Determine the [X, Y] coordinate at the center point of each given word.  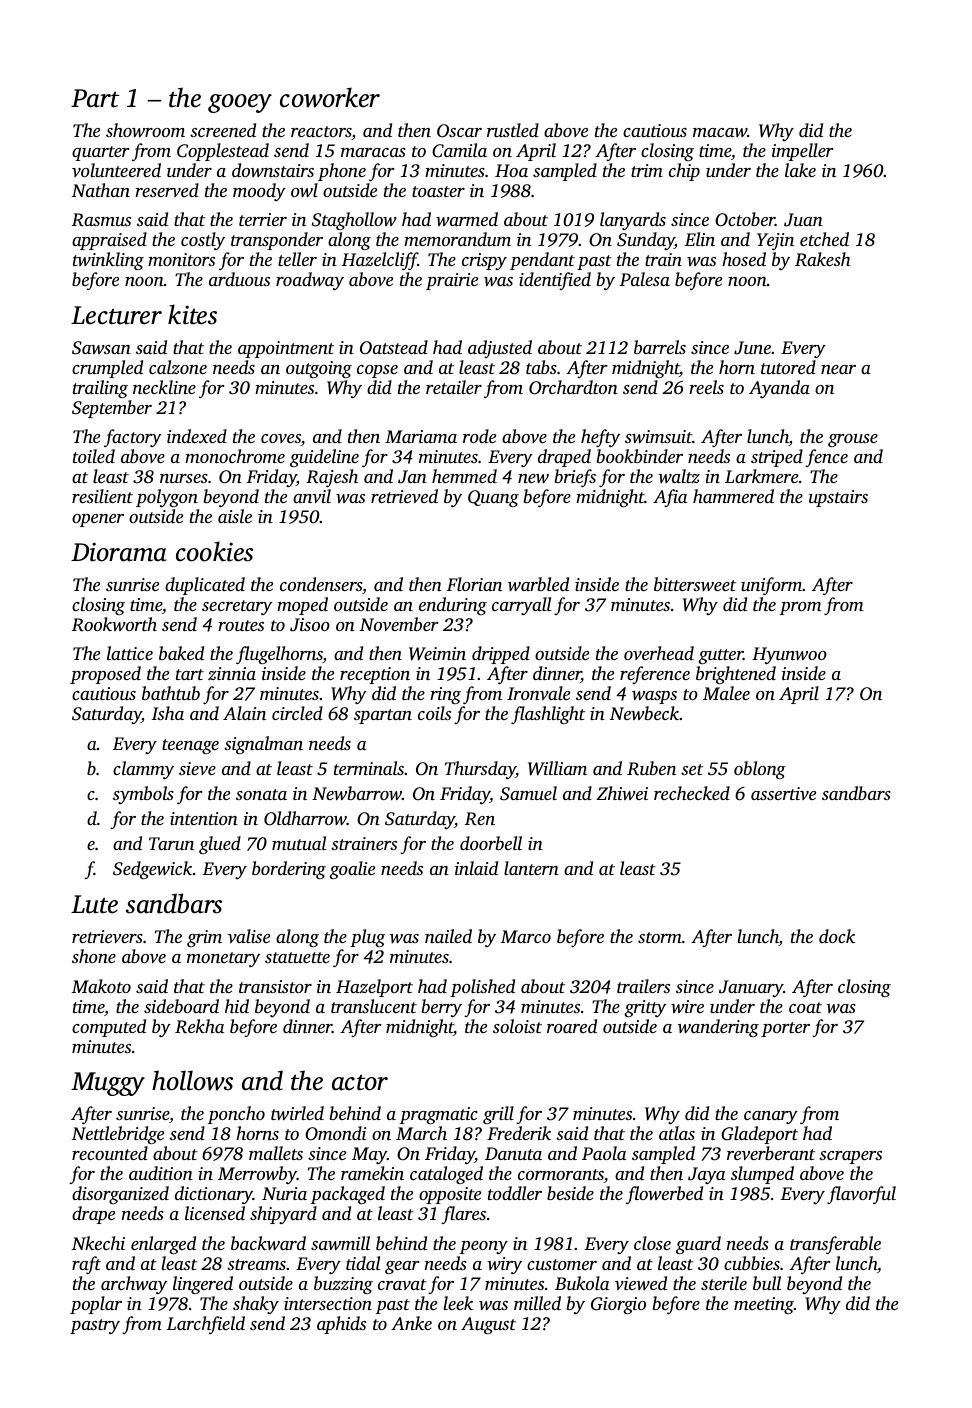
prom [800, 608]
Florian [474, 584]
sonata [261, 794]
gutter [720, 656]
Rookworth [114, 624]
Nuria [284, 1193]
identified [555, 281]
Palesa [644, 279]
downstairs [273, 170]
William [557, 768]
